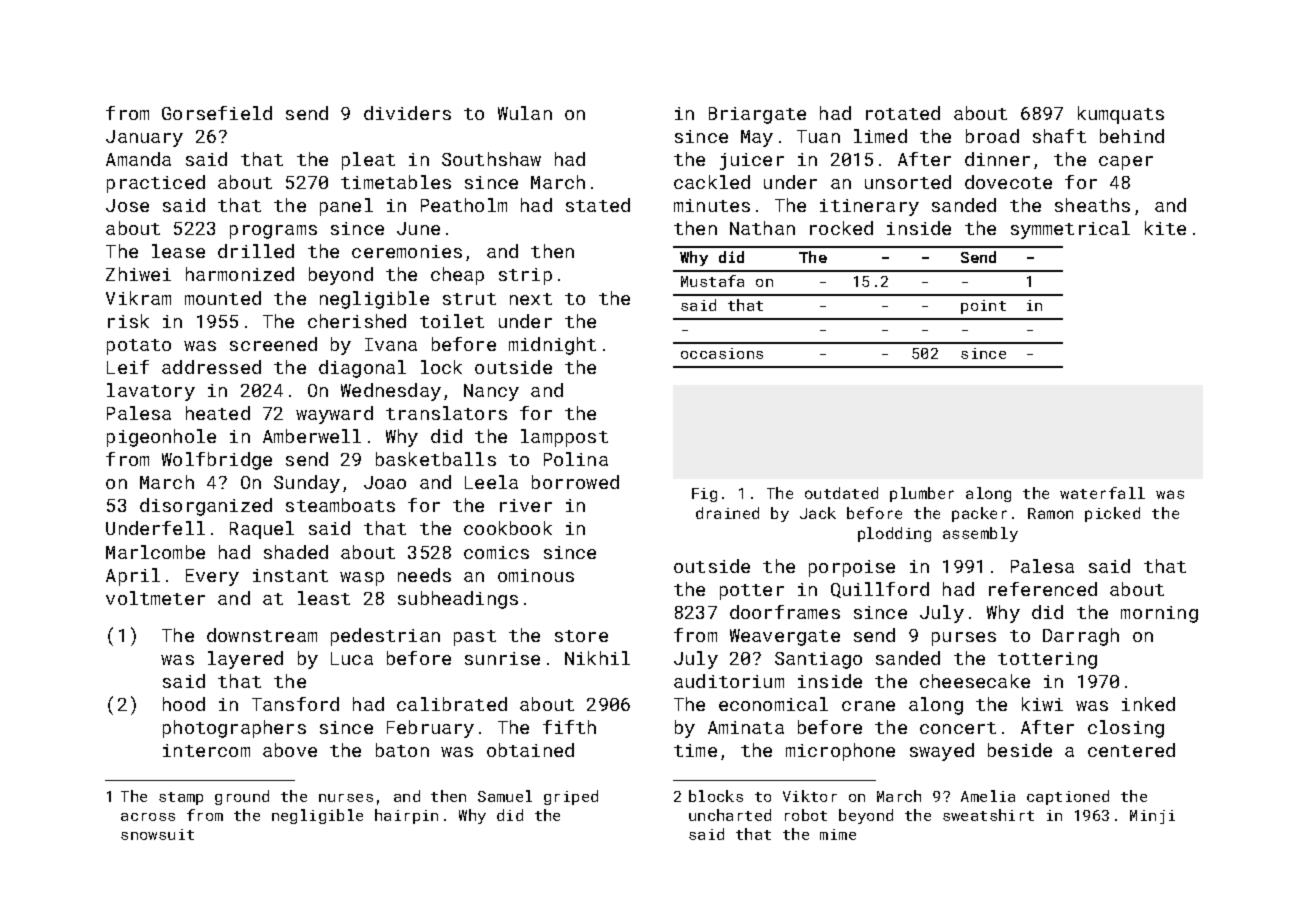 This screenshot has width=1308, height=924. Describe the element at coordinates (983, 307) in the screenshot. I see `point` at that location.
